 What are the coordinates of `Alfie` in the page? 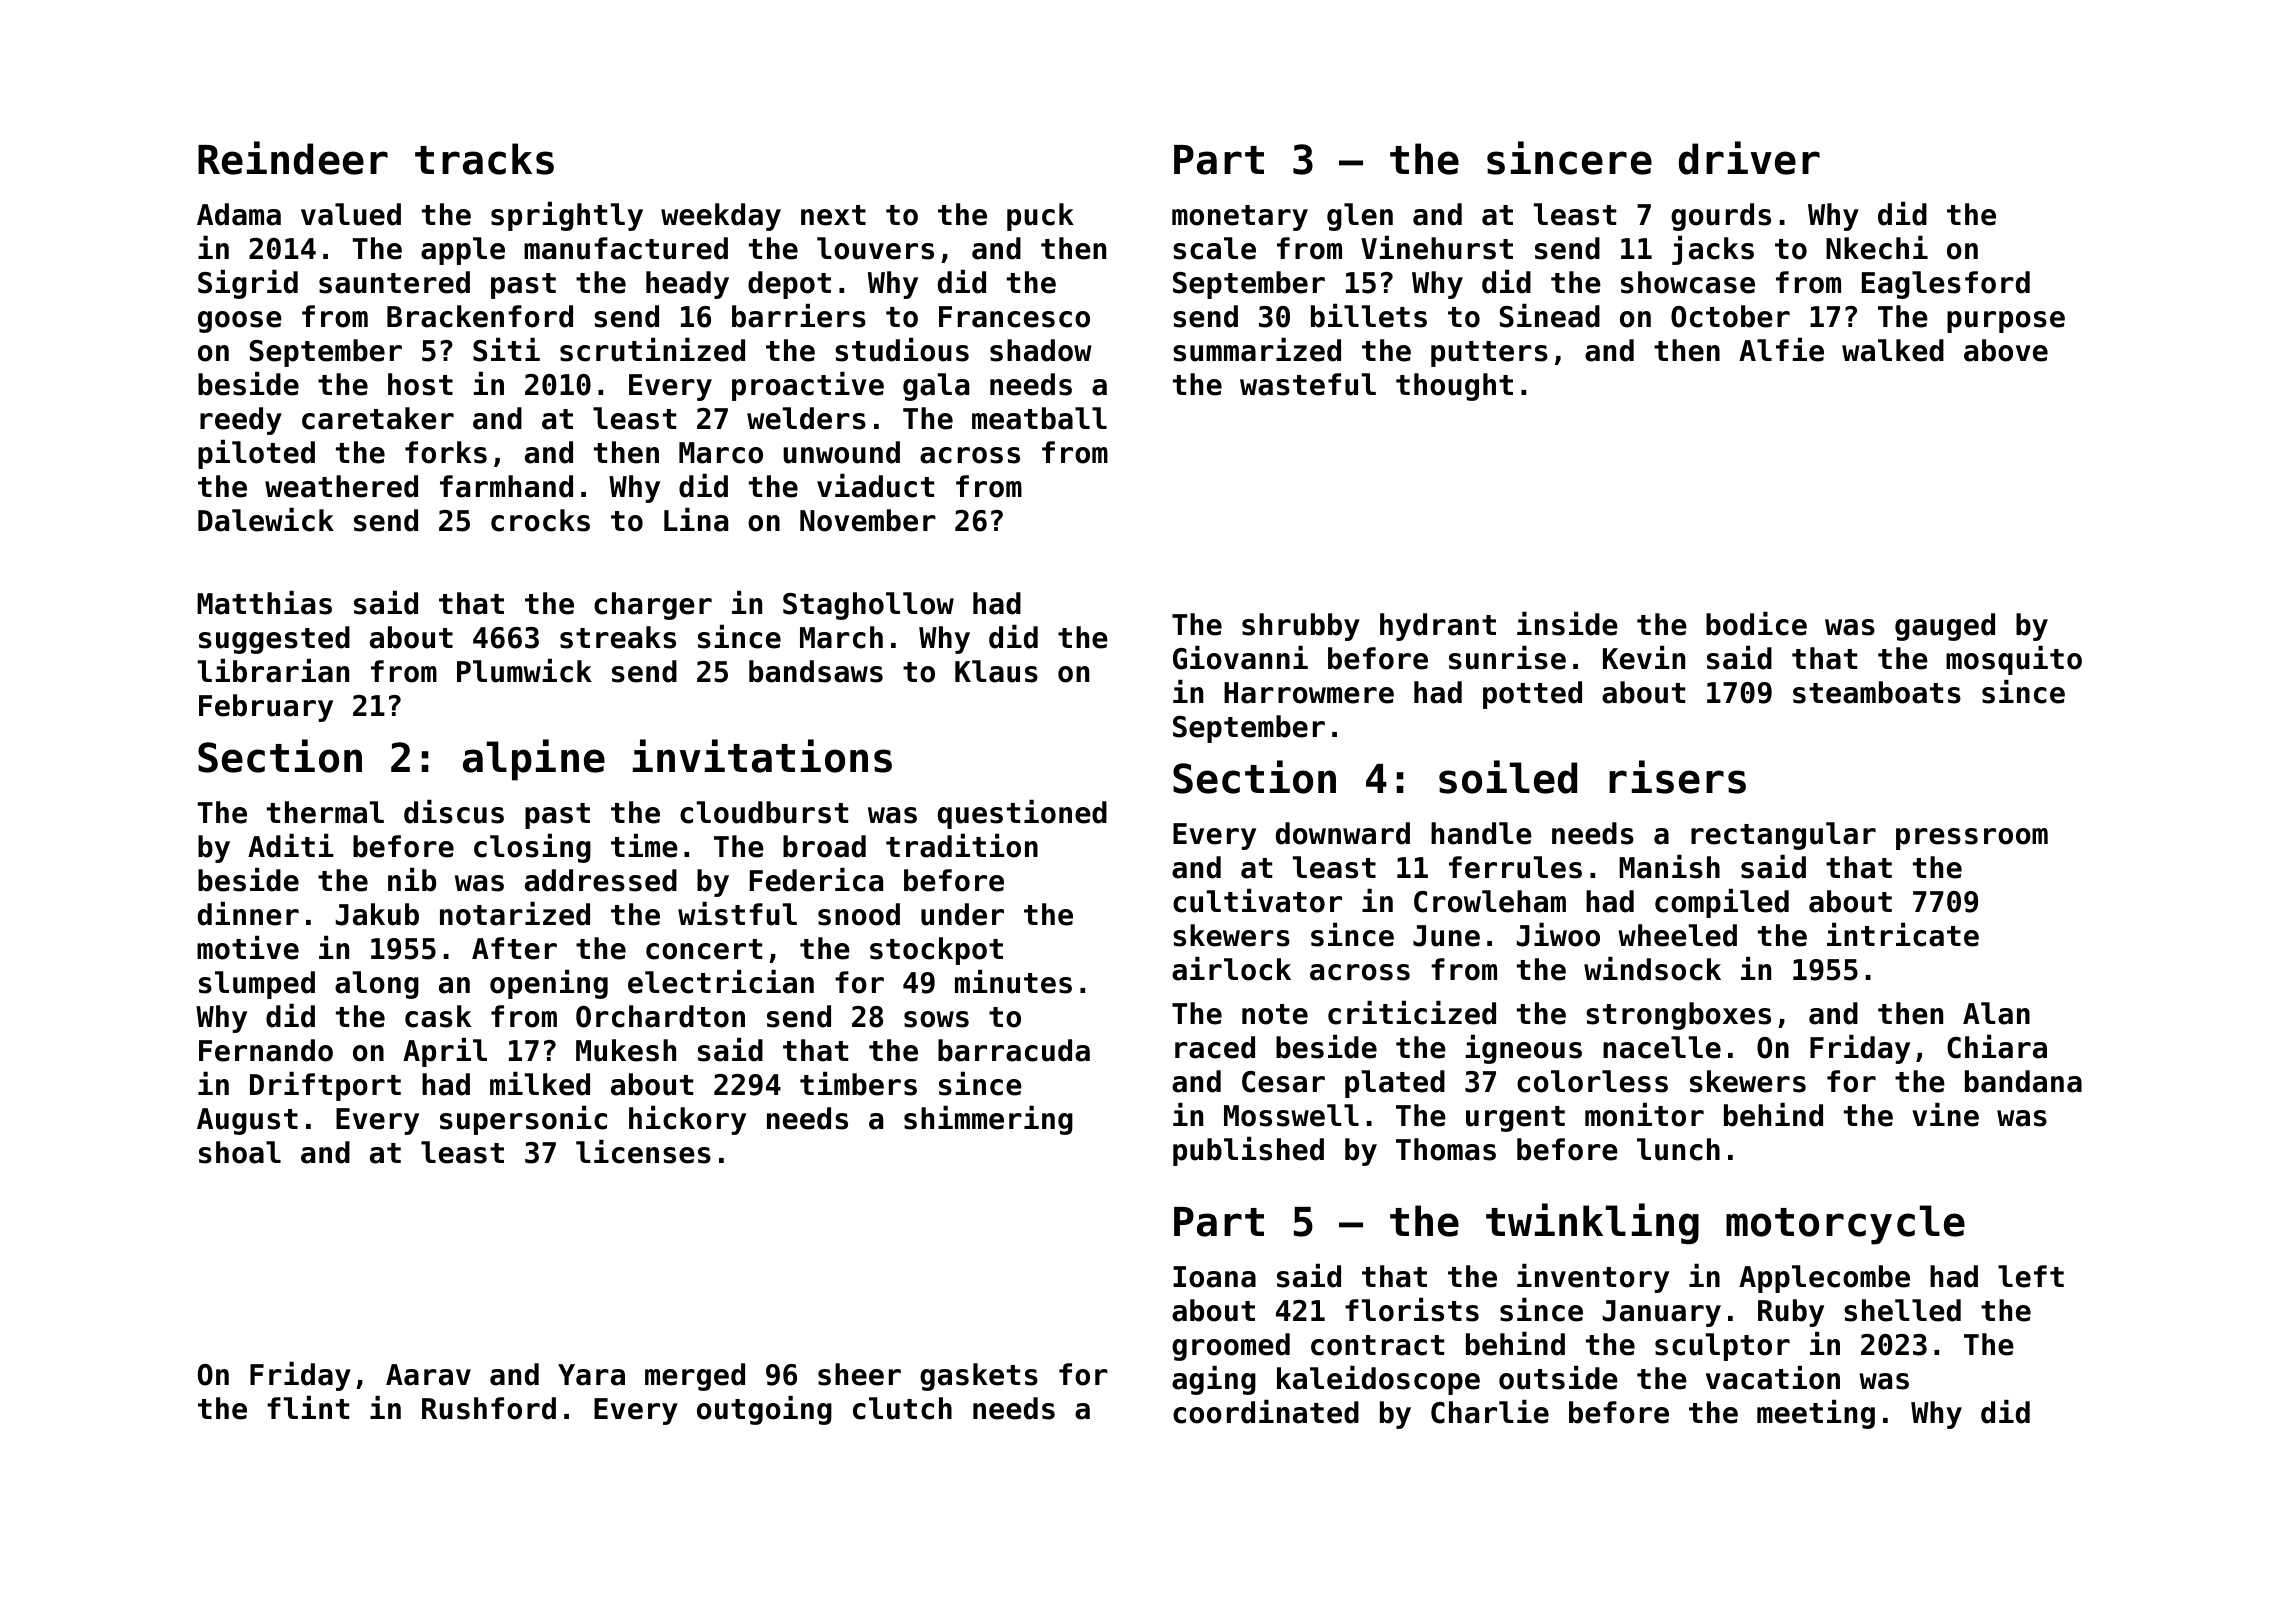 It's located at (1781, 350).
